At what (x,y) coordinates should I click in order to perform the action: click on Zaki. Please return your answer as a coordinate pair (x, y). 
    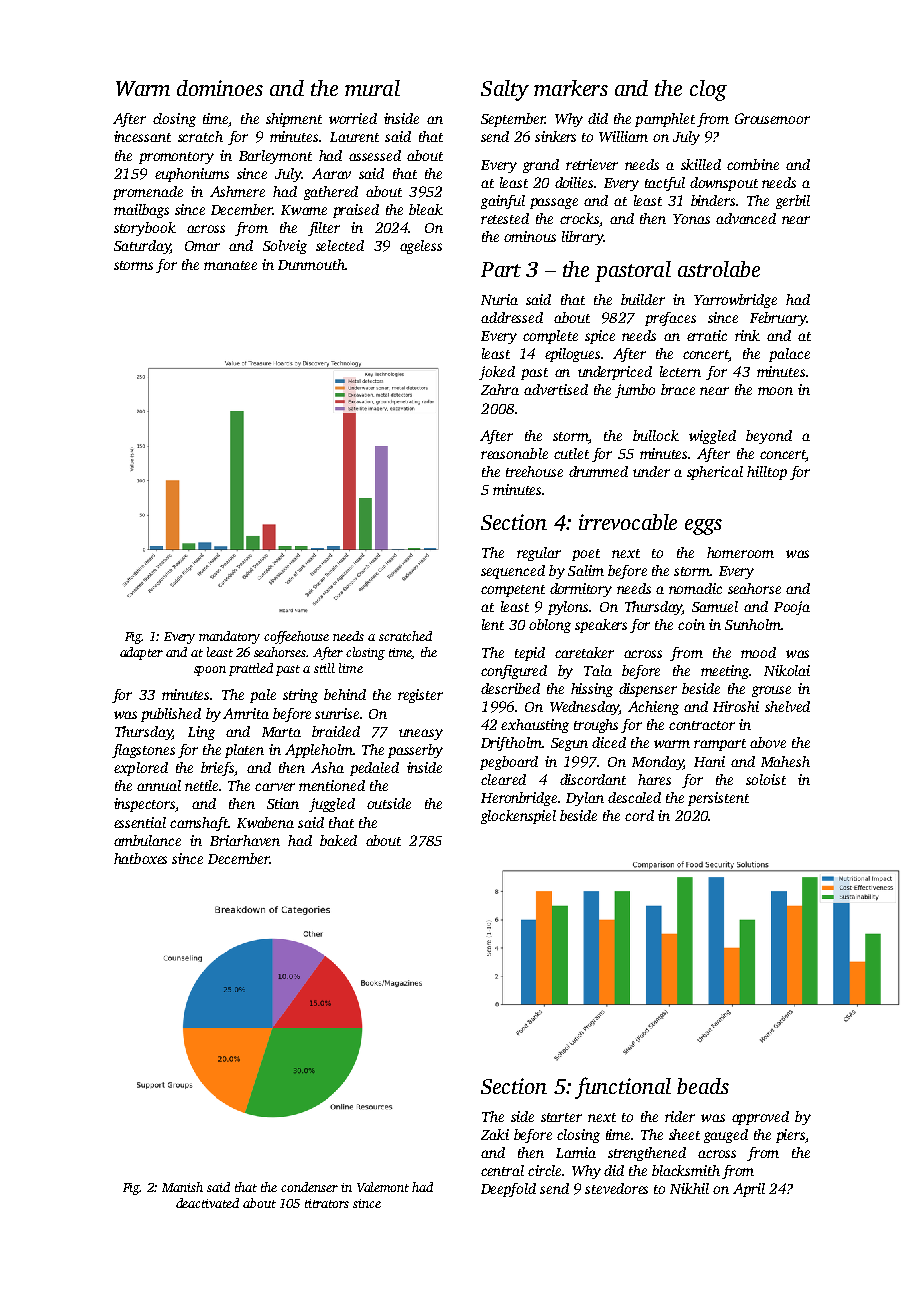
    Looking at the image, I should click on (495, 1134).
